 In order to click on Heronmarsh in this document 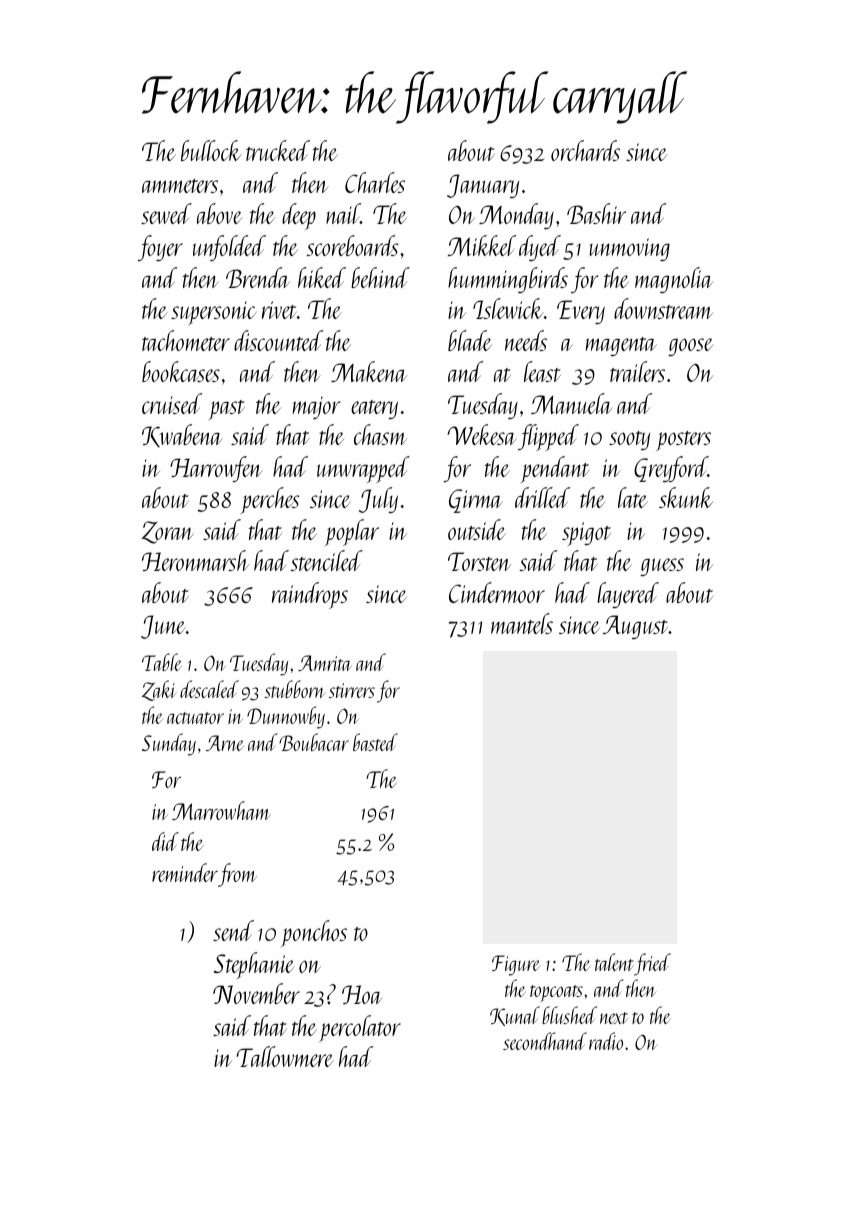, I will do `click(195, 560)`.
